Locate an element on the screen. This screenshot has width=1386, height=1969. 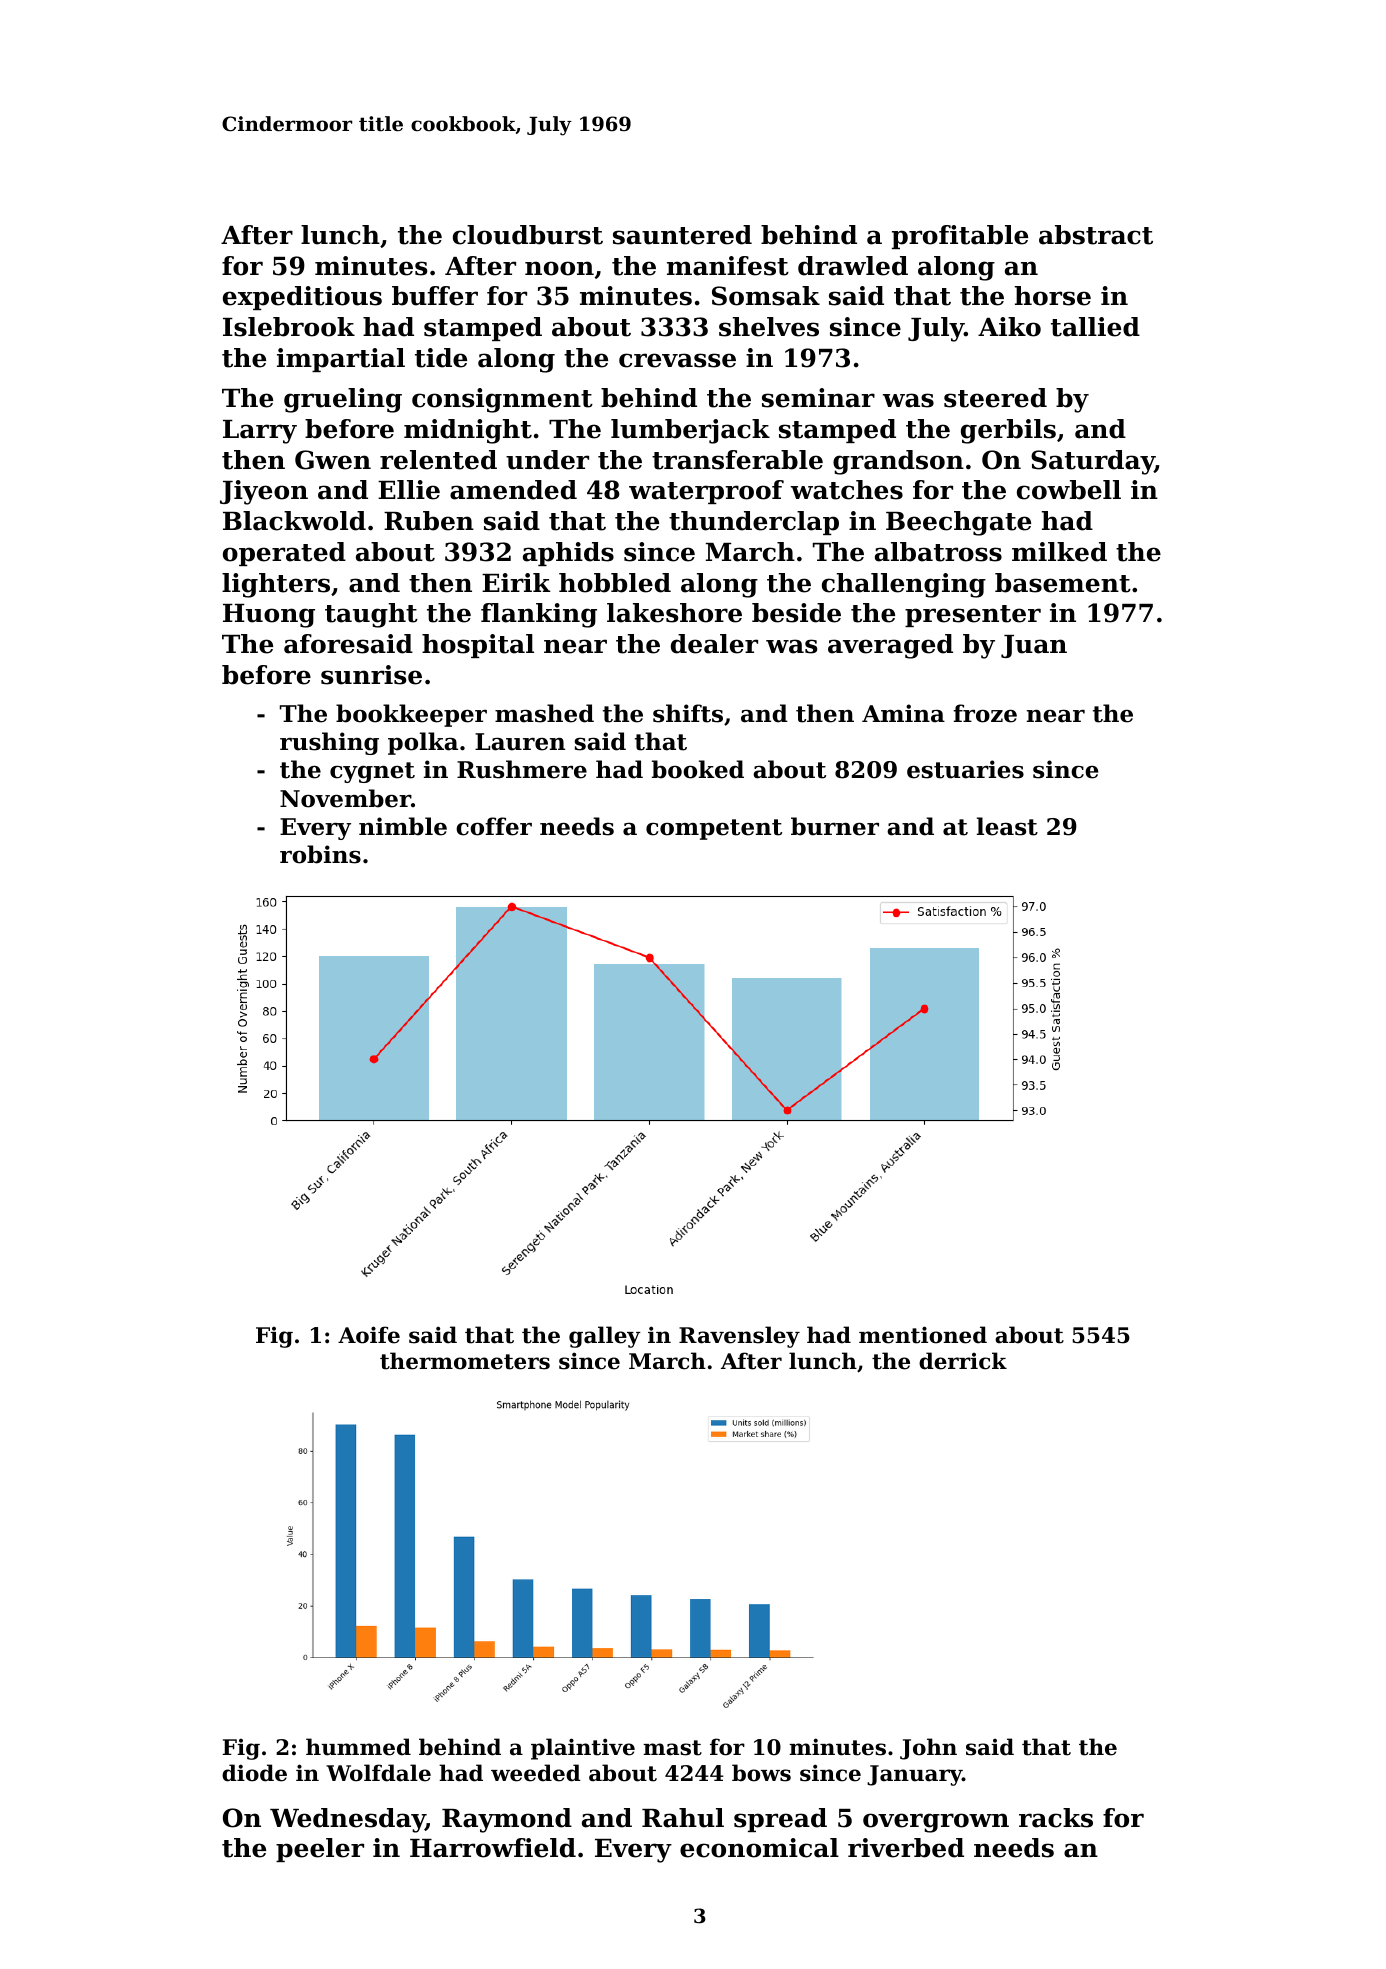
mast is located at coordinates (672, 1748).
